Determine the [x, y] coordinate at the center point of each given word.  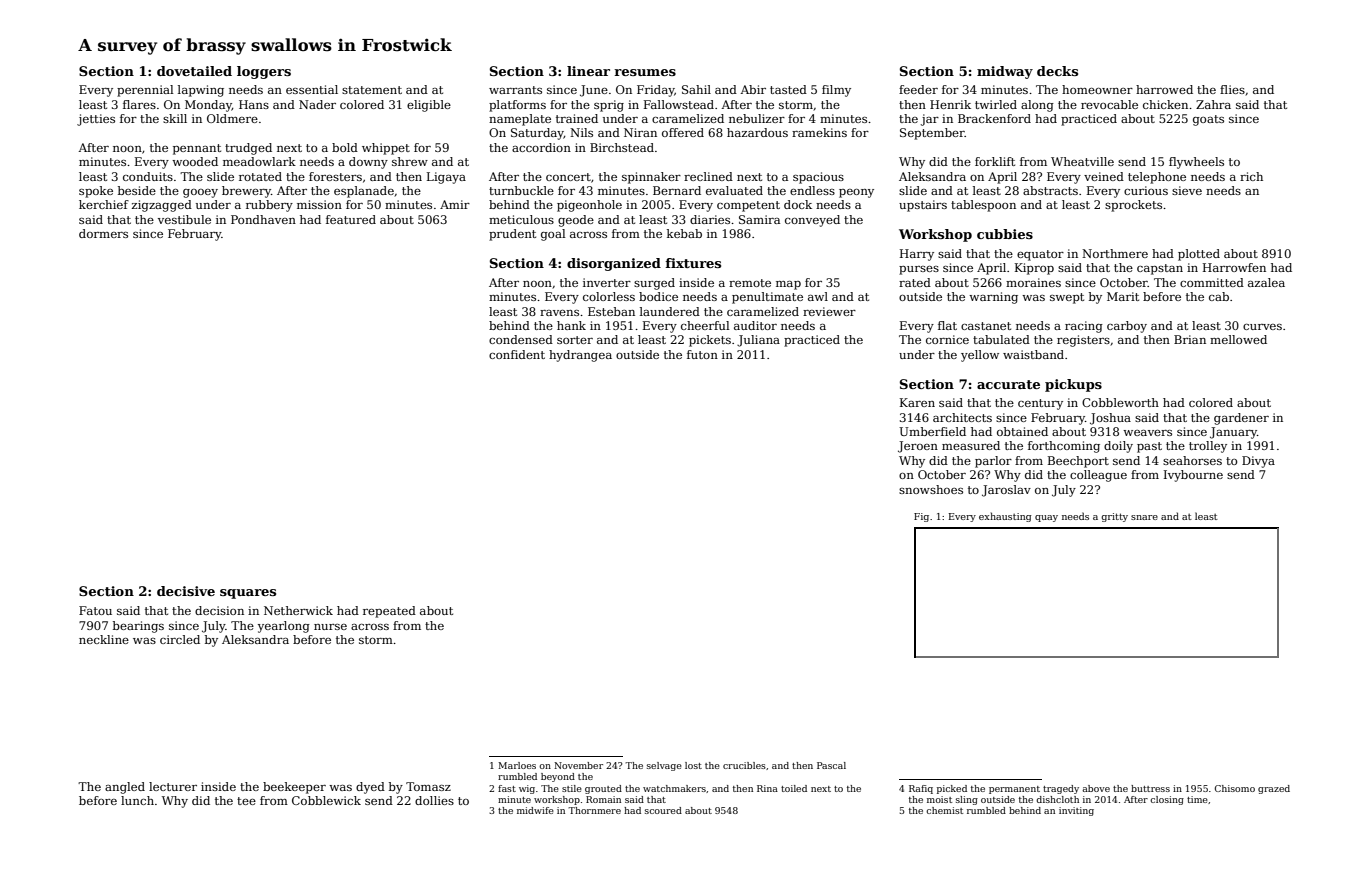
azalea [1266, 282]
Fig [921, 517]
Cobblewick [326, 800]
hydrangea [580, 356]
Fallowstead [679, 104]
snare [1144, 517]
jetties [96, 120]
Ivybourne [1193, 476]
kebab [684, 233]
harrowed [1164, 89]
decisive [186, 591]
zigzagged [162, 206]
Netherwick [298, 610]
